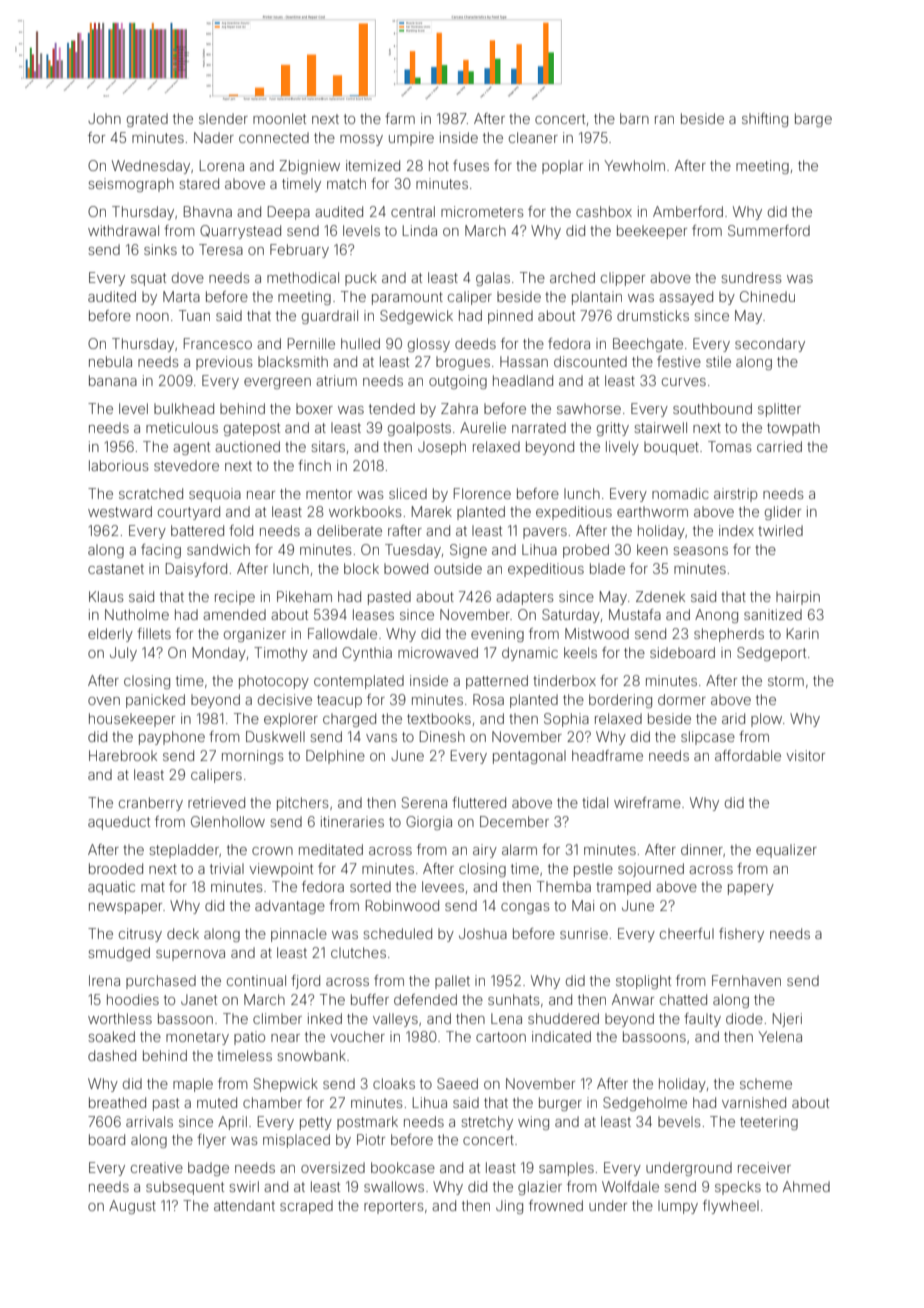 The image size is (924, 1308). What do you see at coordinates (746, 980) in the document?
I see `Fernhaven` at bounding box center [746, 980].
